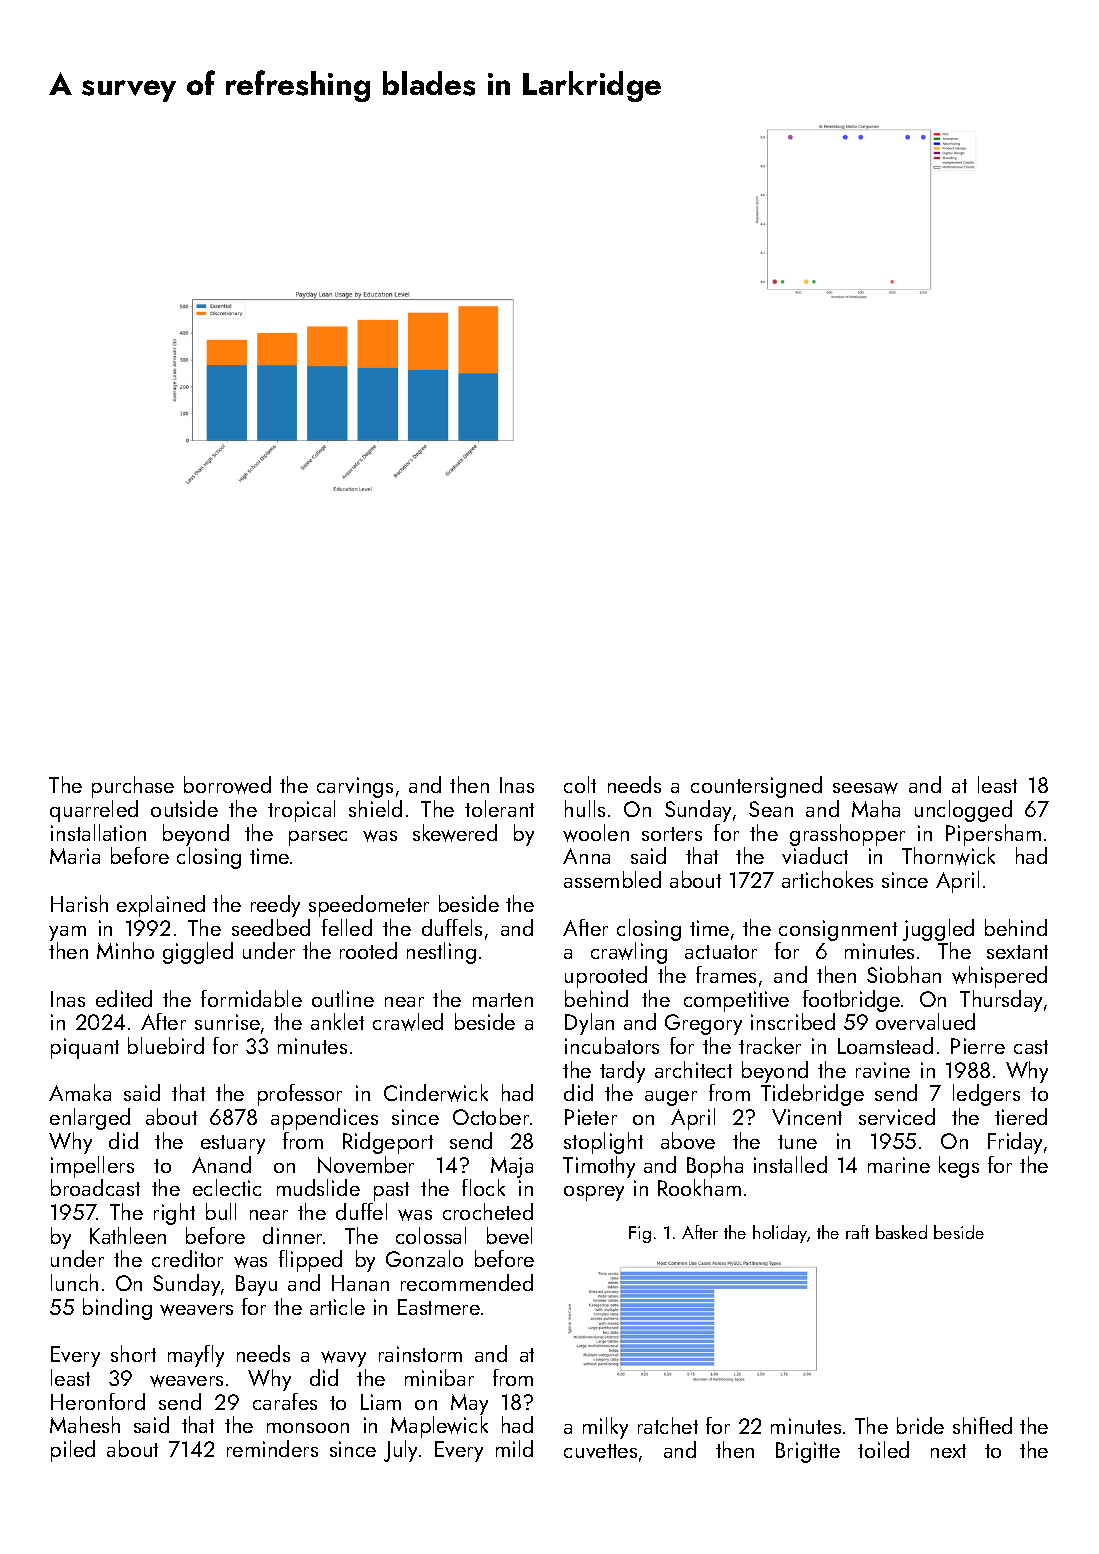 This document has height=1554, width=1099. I want to click on tracker, so click(770, 1045).
